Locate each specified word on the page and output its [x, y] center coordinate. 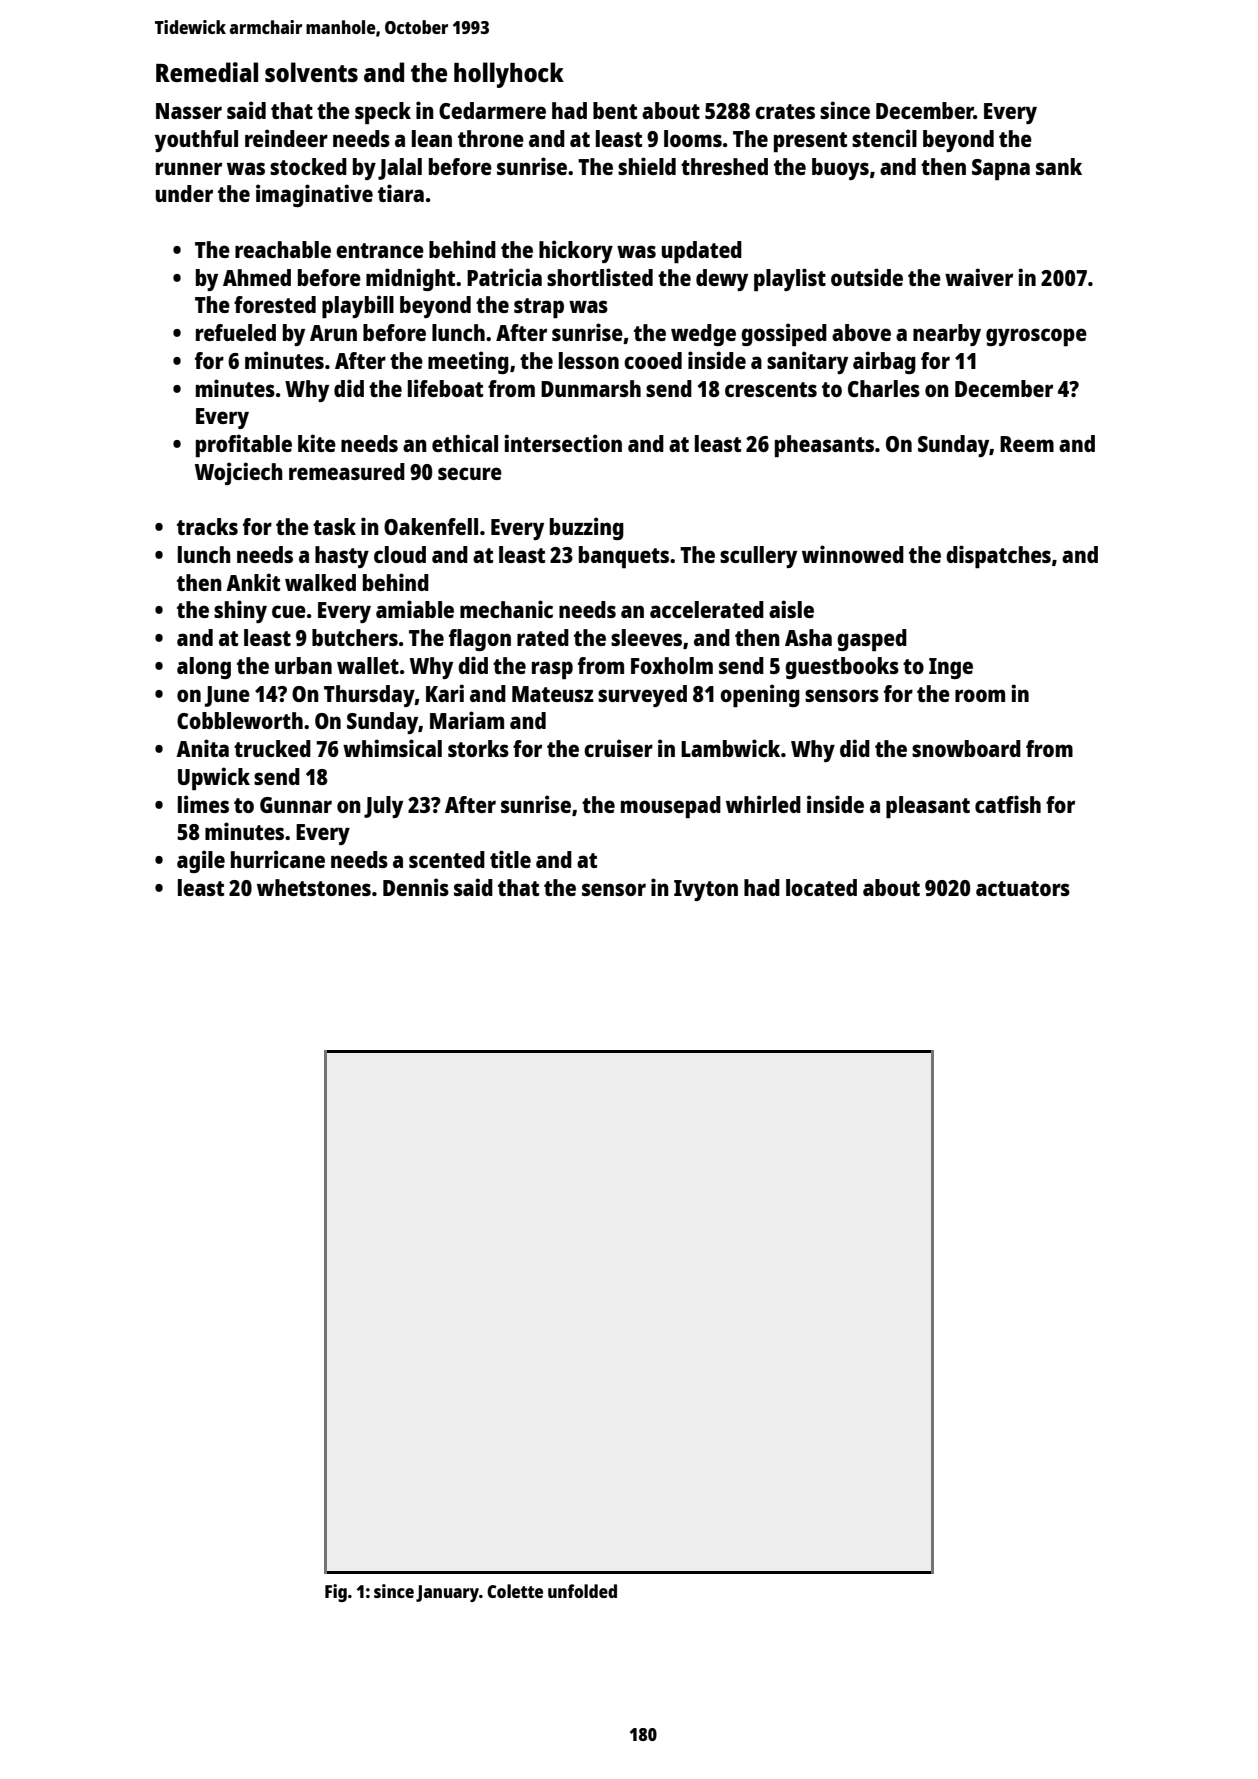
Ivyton [706, 890]
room [980, 695]
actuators [1023, 888]
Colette [515, 1591]
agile [201, 861]
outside [867, 277]
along [204, 668]
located [821, 887]
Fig [336, 1593]
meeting [468, 362]
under [184, 193]
